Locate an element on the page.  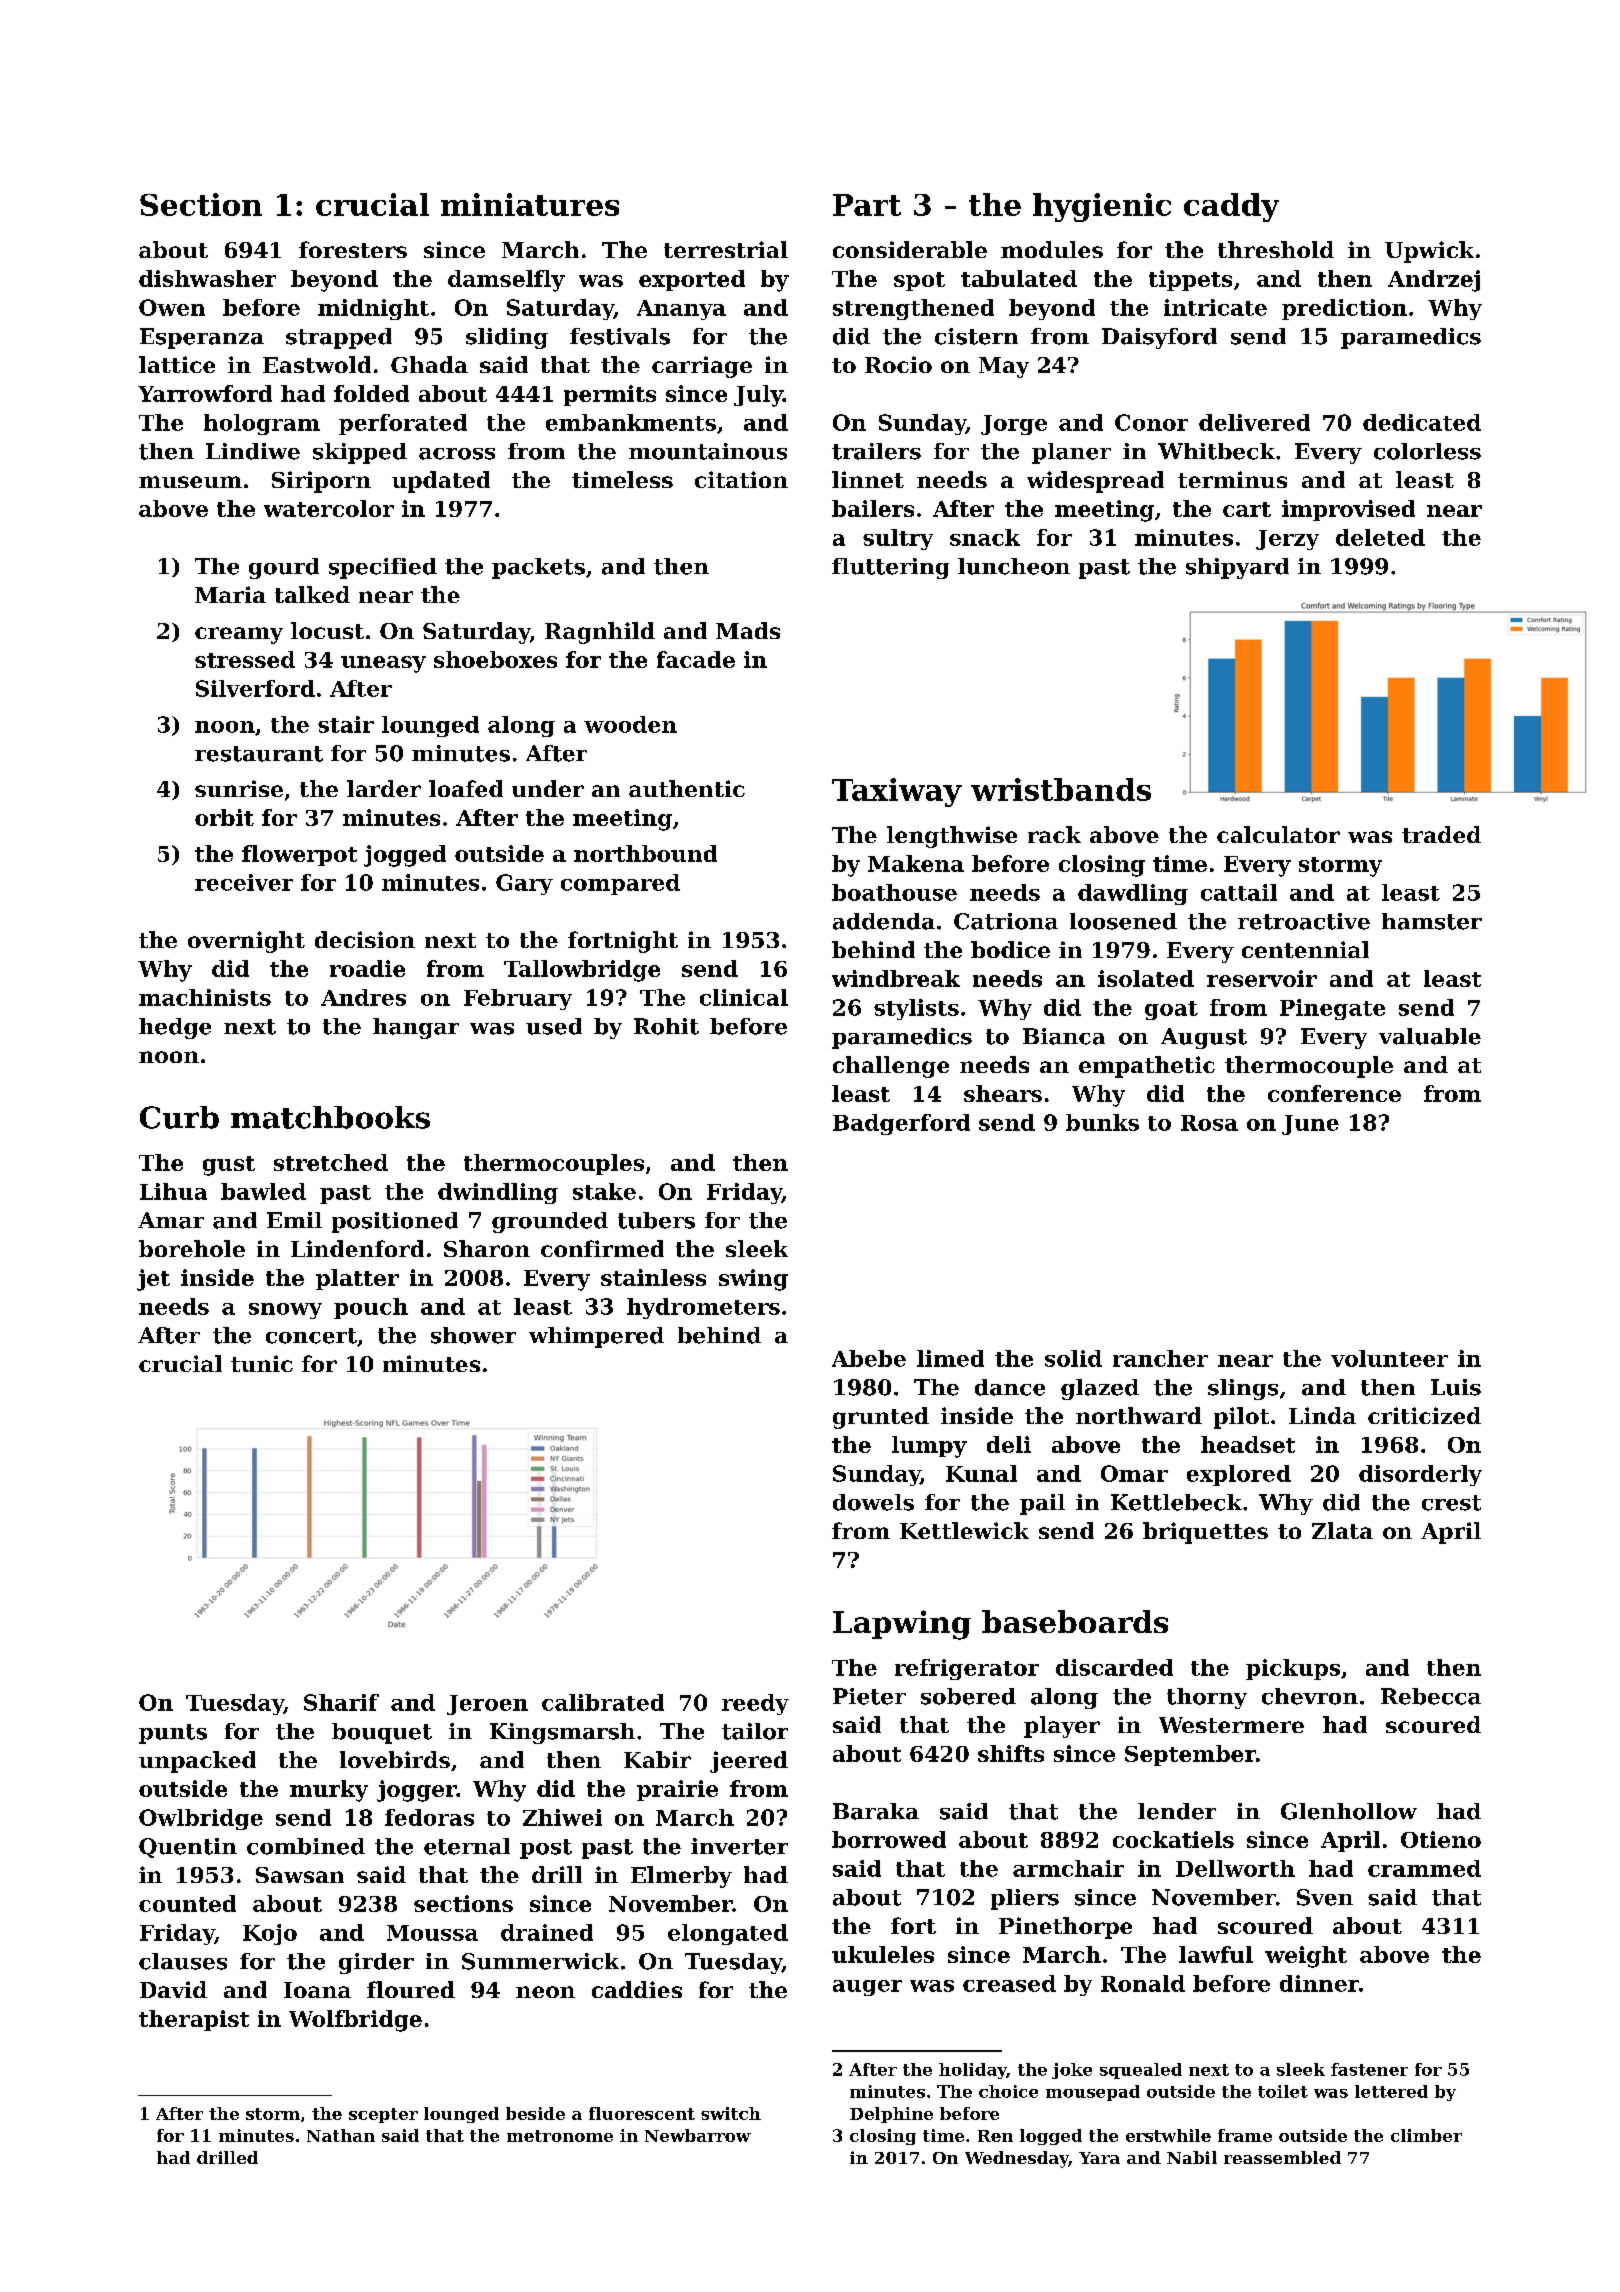
Part is located at coordinates (867, 205).
